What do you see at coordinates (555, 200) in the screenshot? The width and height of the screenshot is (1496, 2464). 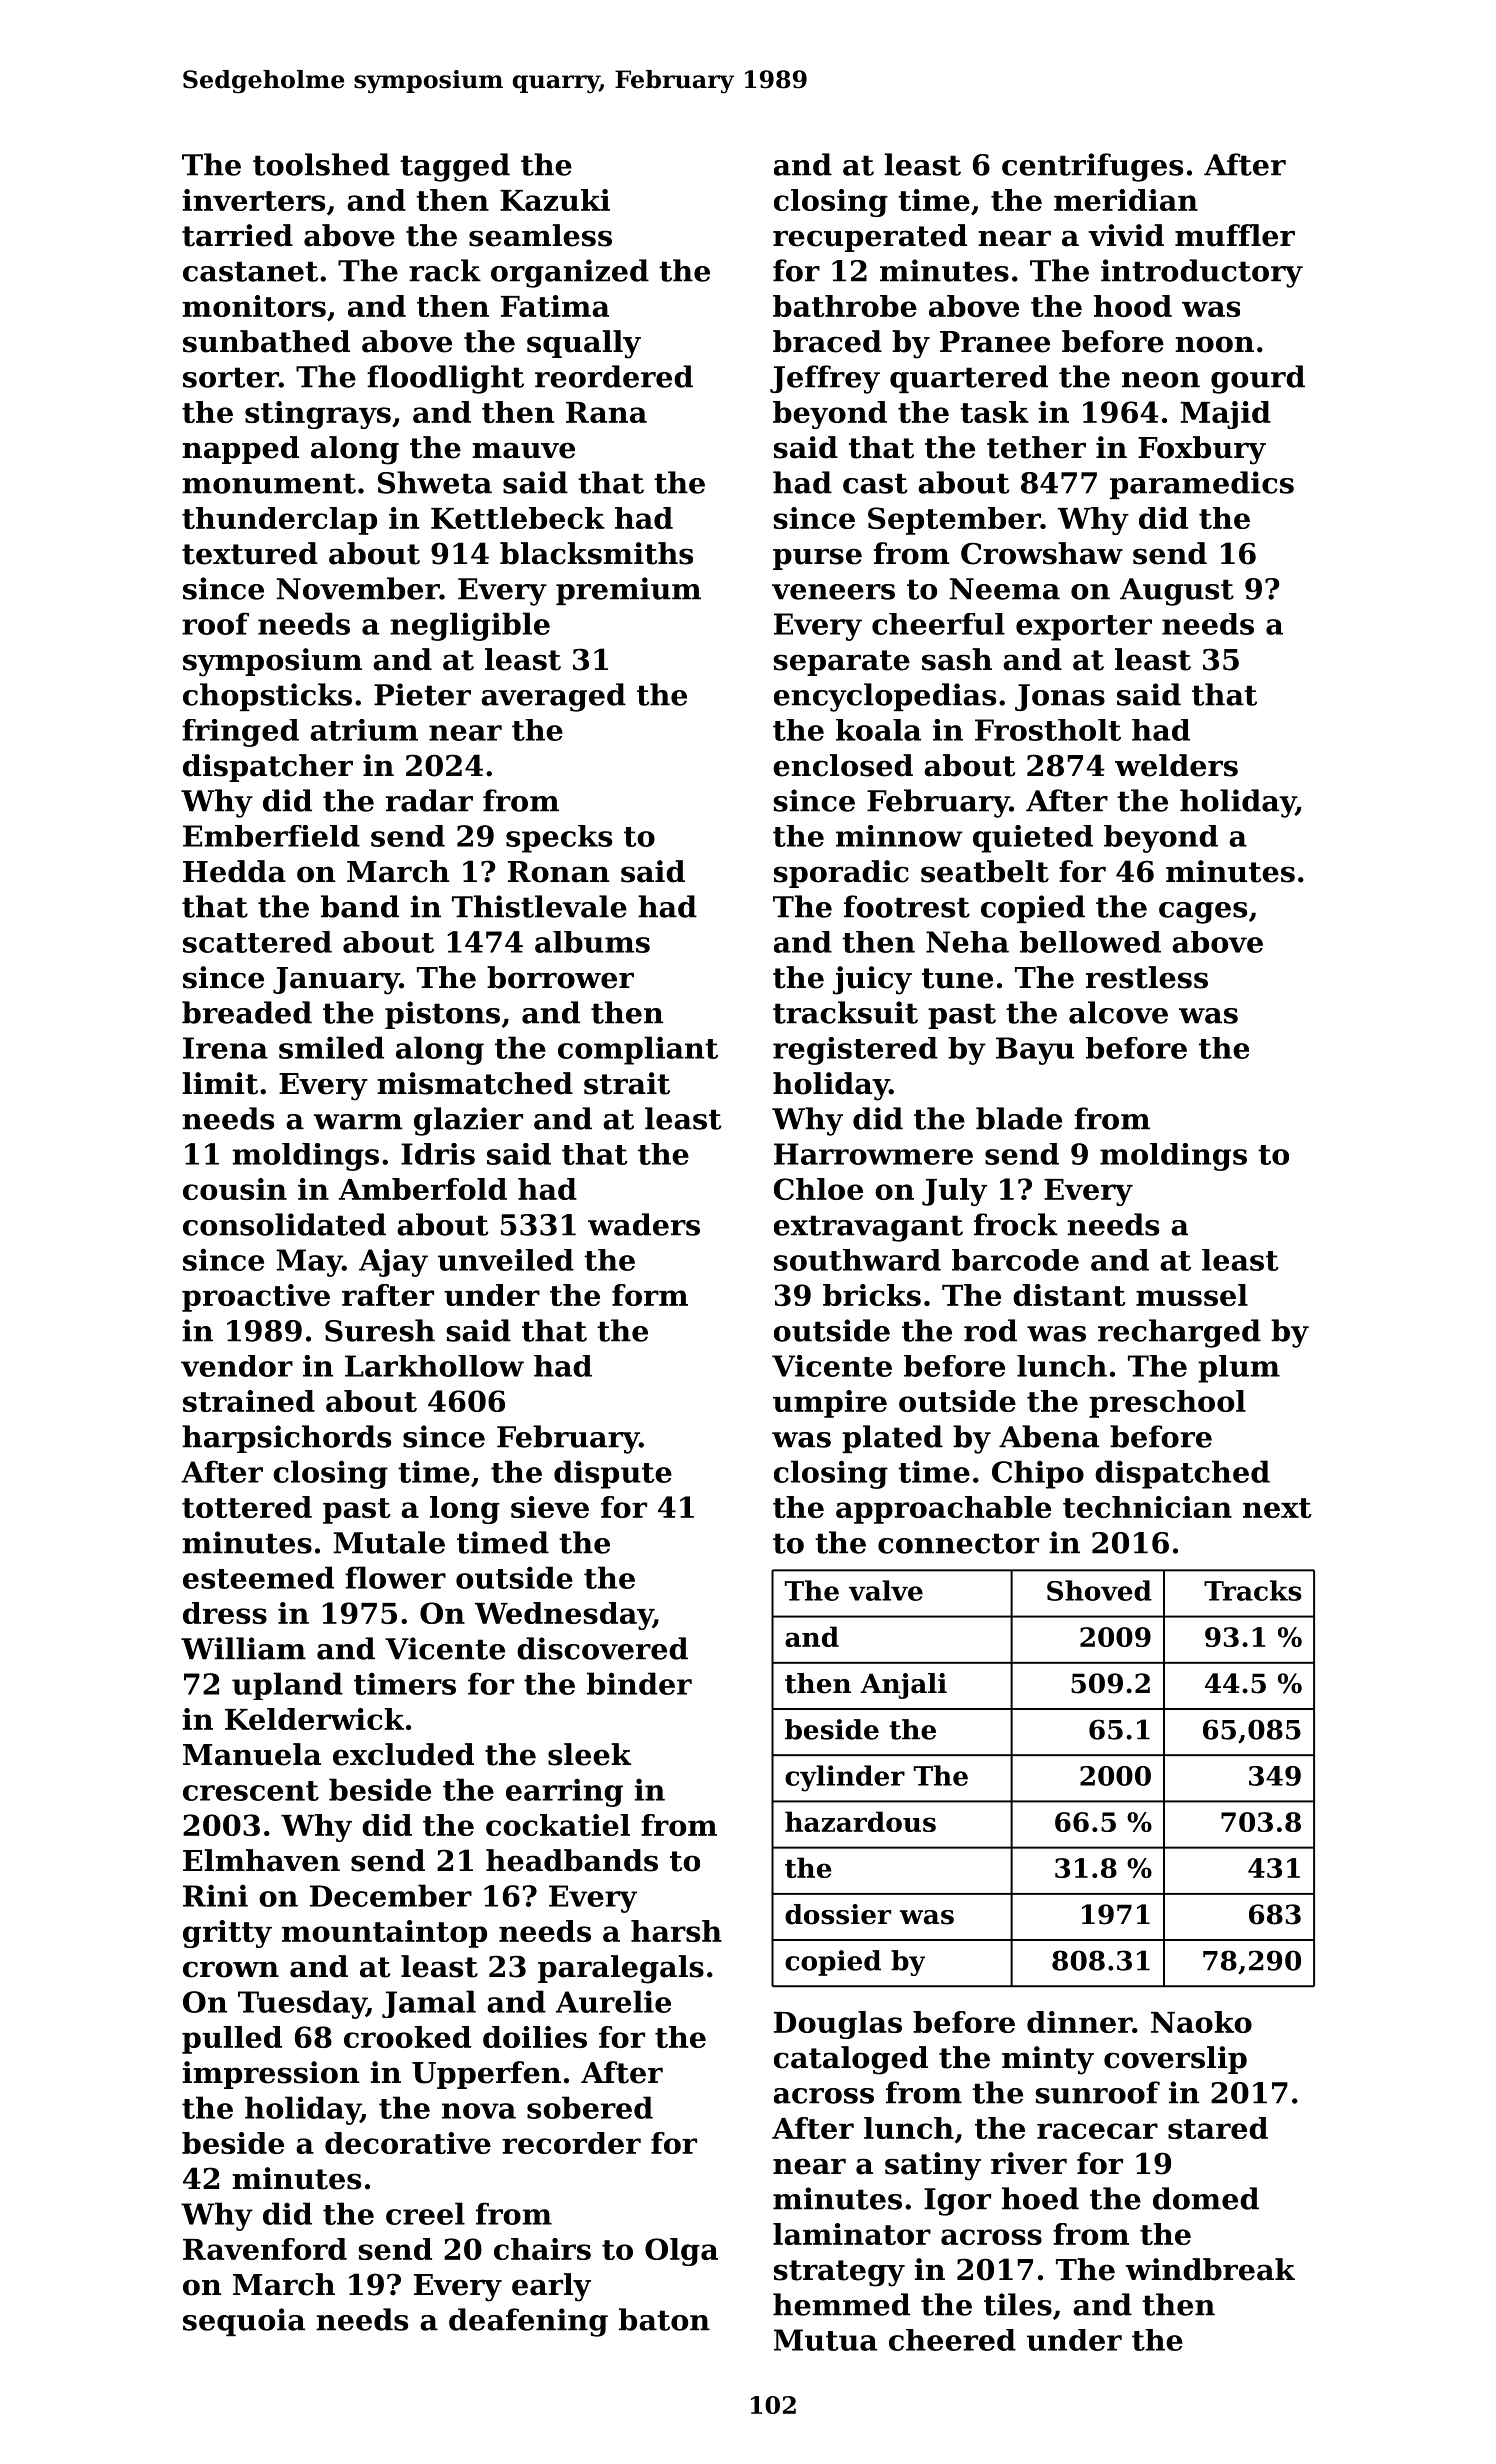 I see `Kazuki` at bounding box center [555, 200].
